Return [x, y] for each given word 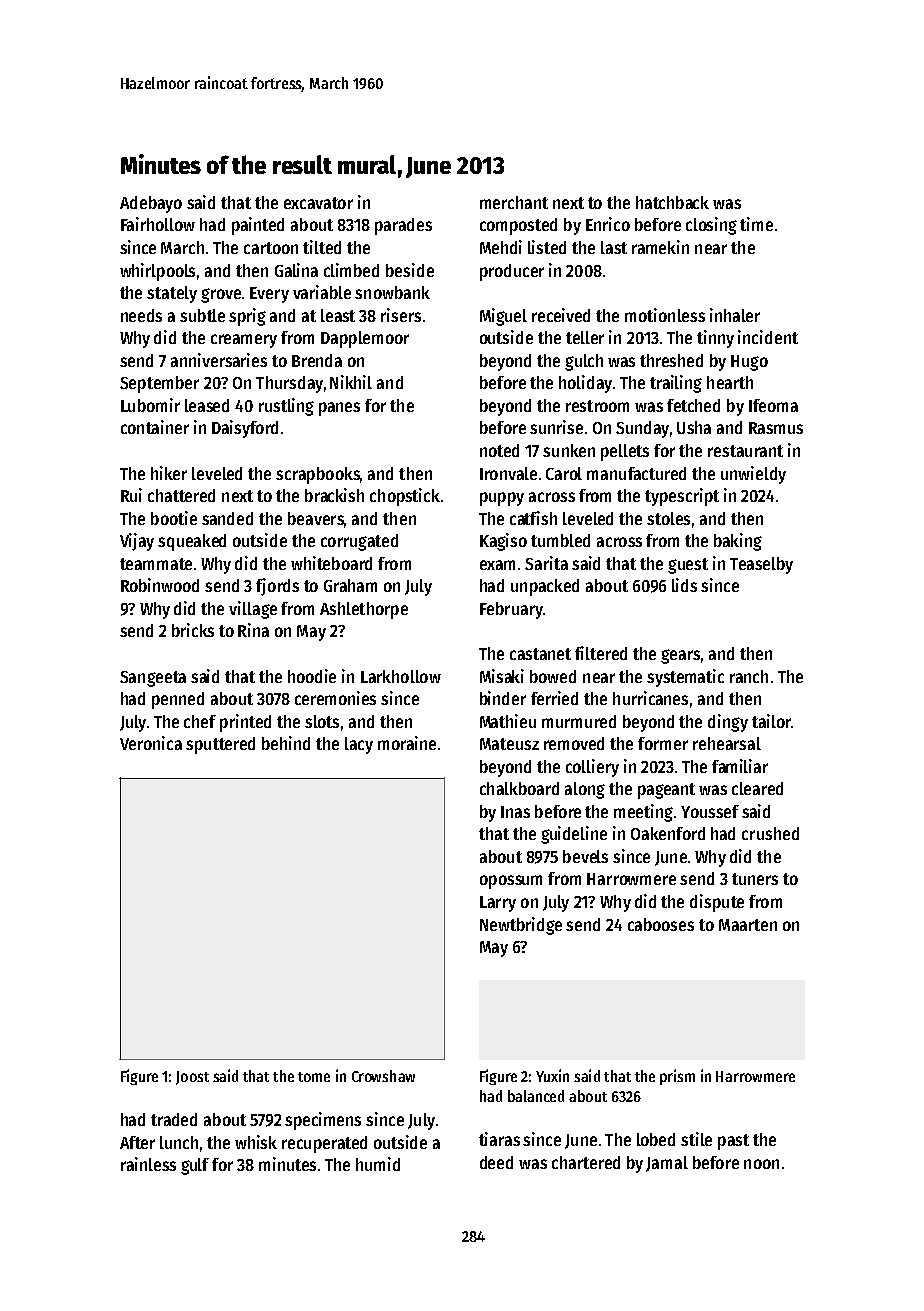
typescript [682, 497]
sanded [227, 518]
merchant [514, 202]
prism [677, 1077]
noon [761, 1164]
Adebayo [151, 204]
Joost [192, 1078]
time [756, 224]
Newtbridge [521, 926]
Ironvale [508, 473]
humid [378, 1164]
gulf [195, 1166]
